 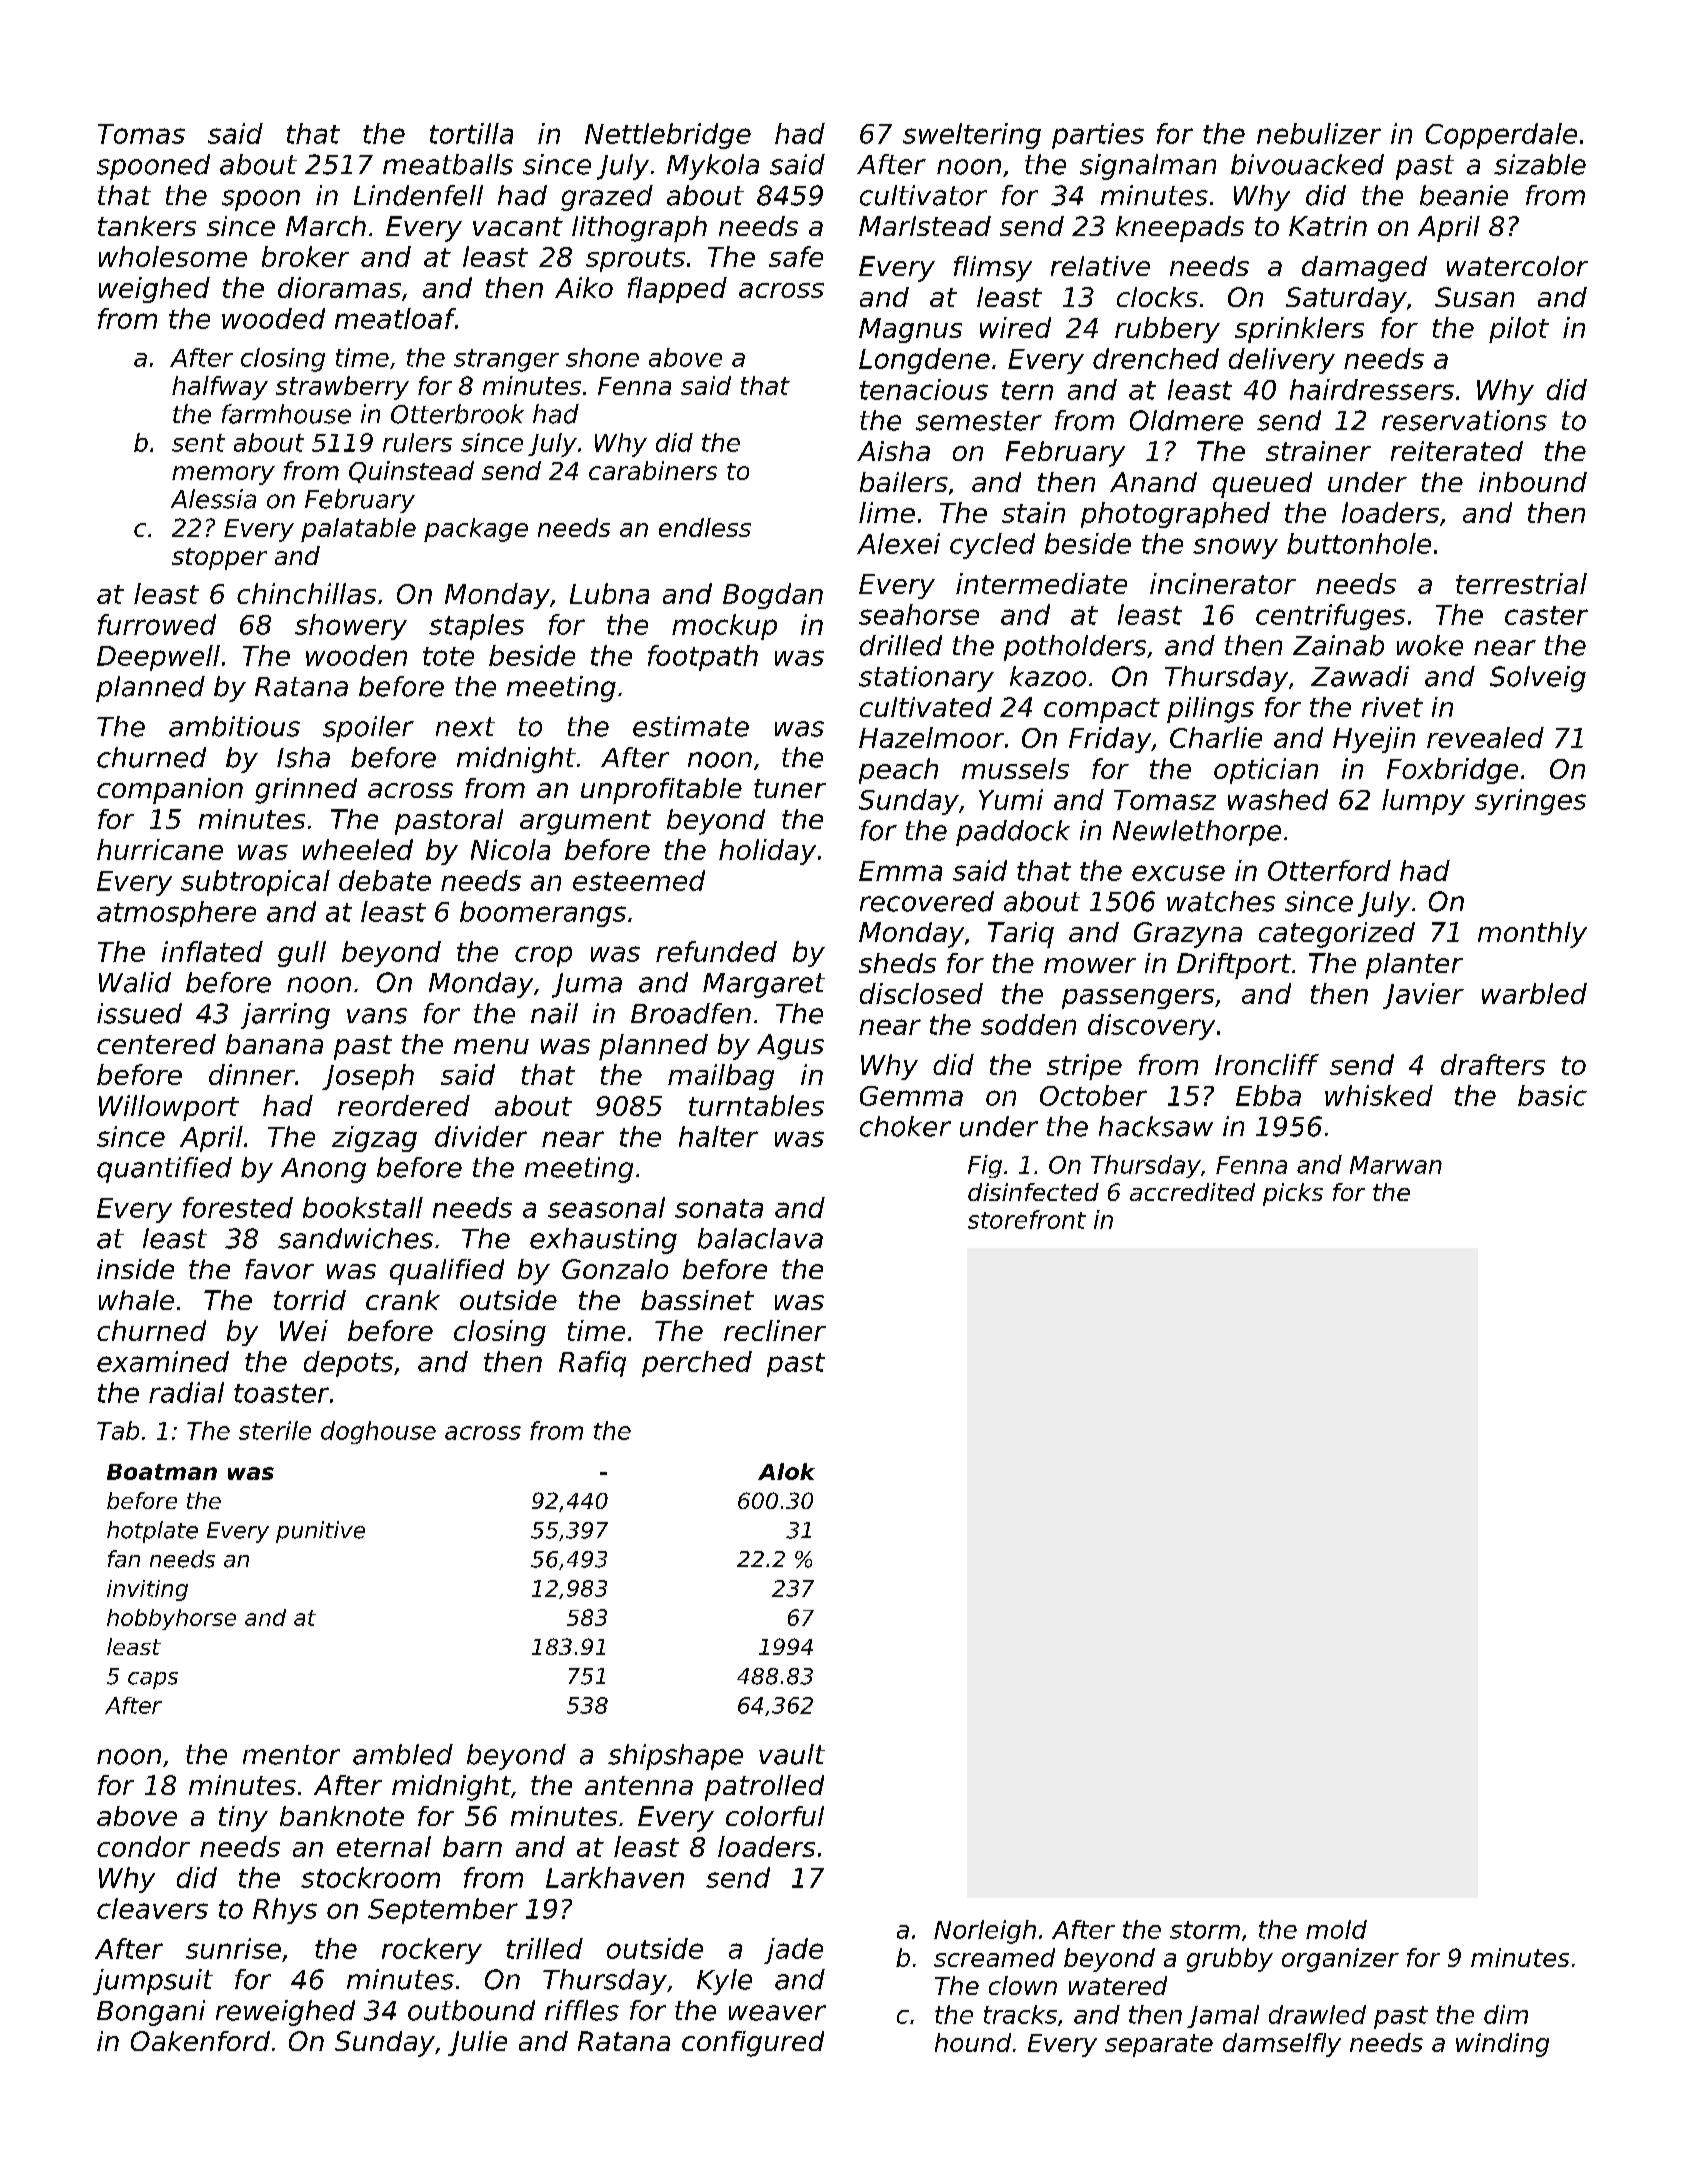 What do you see at coordinates (777, 2013) in the screenshot?
I see `weaver` at bounding box center [777, 2013].
